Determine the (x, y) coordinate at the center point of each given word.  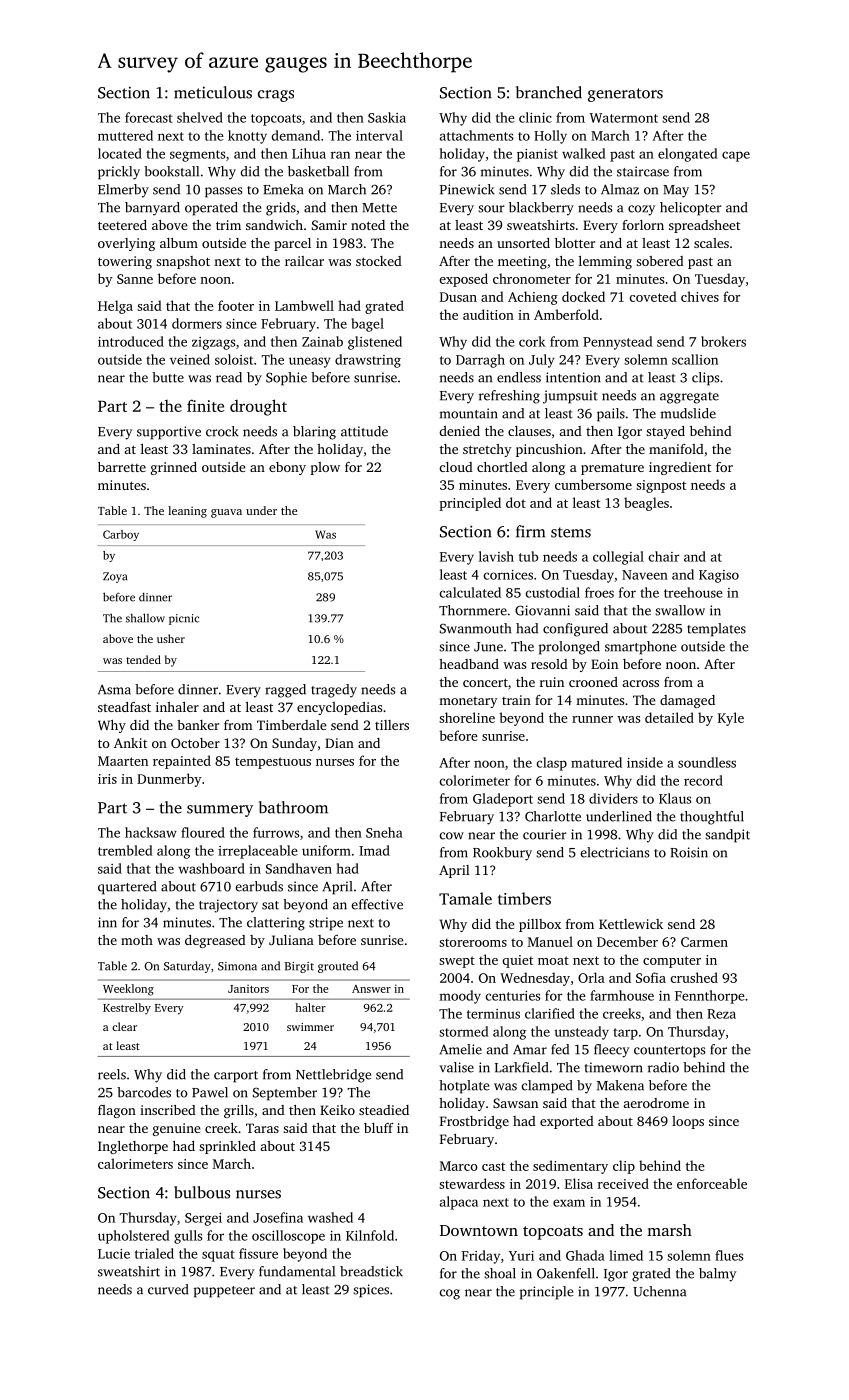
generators (625, 95)
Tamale (465, 898)
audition (488, 314)
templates (716, 630)
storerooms (473, 942)
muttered (125, 135)
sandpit (727, 836)
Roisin (689, 852)
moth (137, 940)
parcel (292, 244)
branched (549, 92)
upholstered (133, 1237)
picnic (184, 619)
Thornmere (473, 610)
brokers (723, 341)
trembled (125, 850)
